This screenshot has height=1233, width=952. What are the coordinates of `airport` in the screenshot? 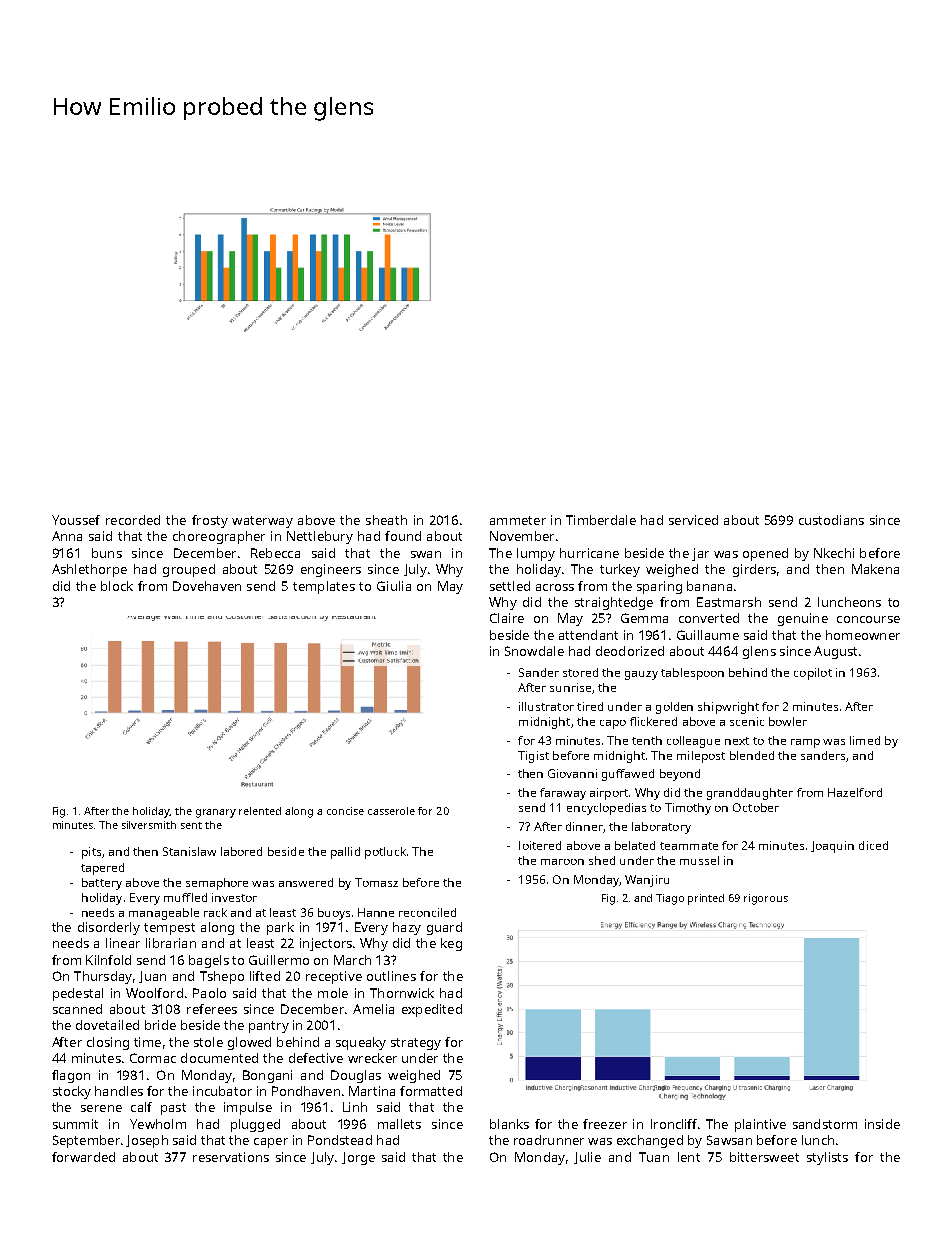 It's located at (609, 794).
